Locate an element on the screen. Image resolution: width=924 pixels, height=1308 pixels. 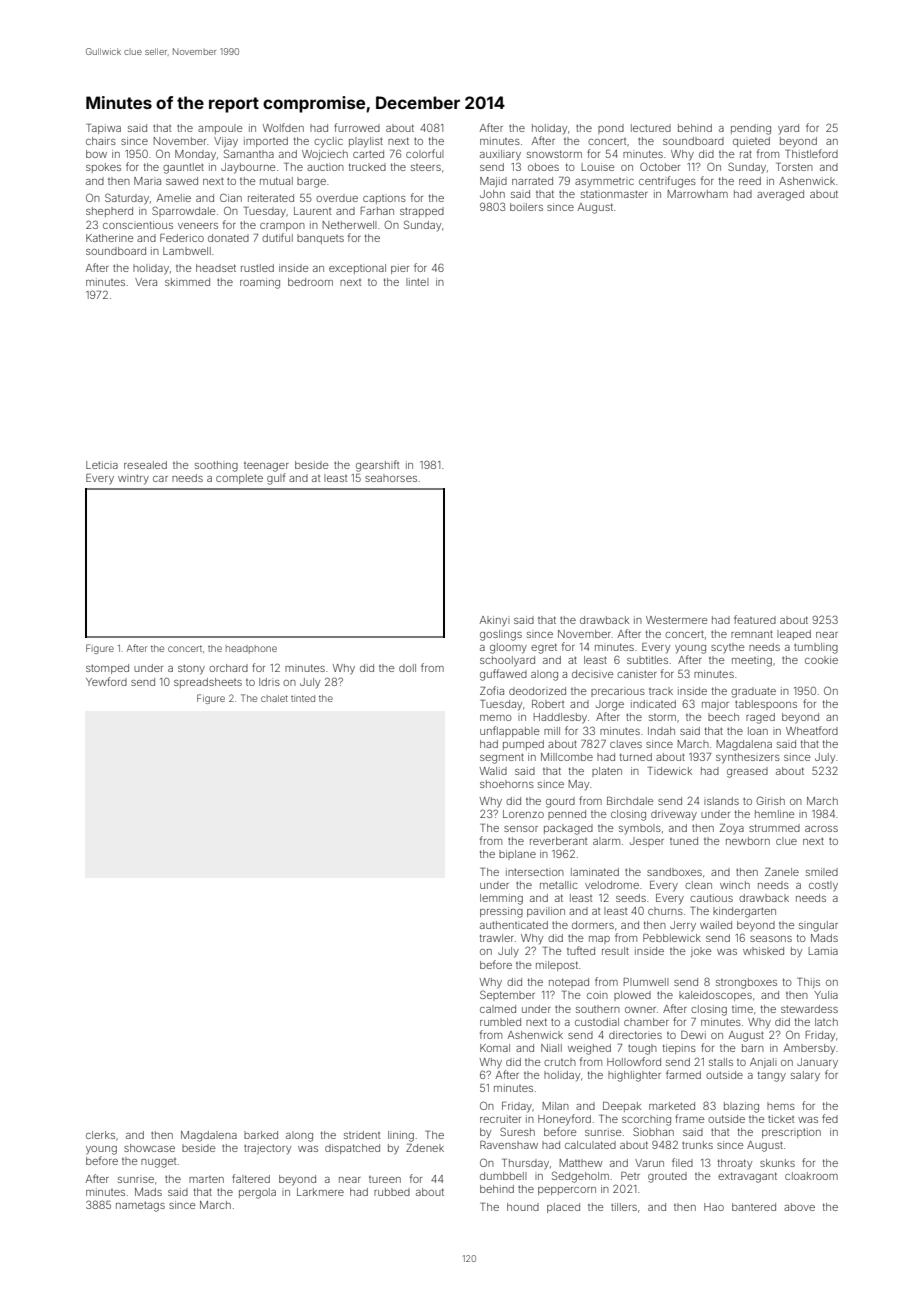
barked is located at coordinates (261, 1135).
